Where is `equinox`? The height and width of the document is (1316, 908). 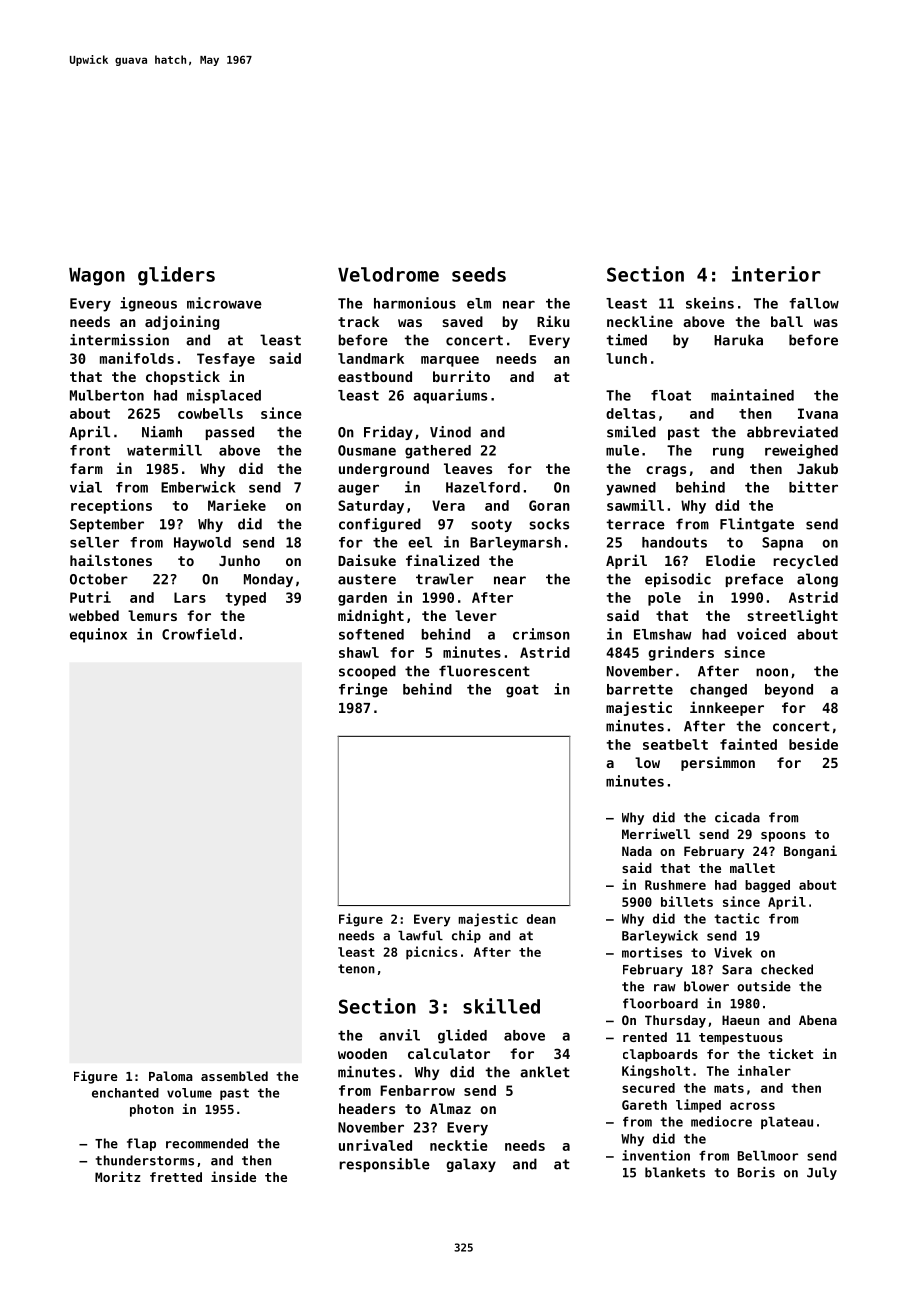 equinox is located at coordinates (98, 635).
